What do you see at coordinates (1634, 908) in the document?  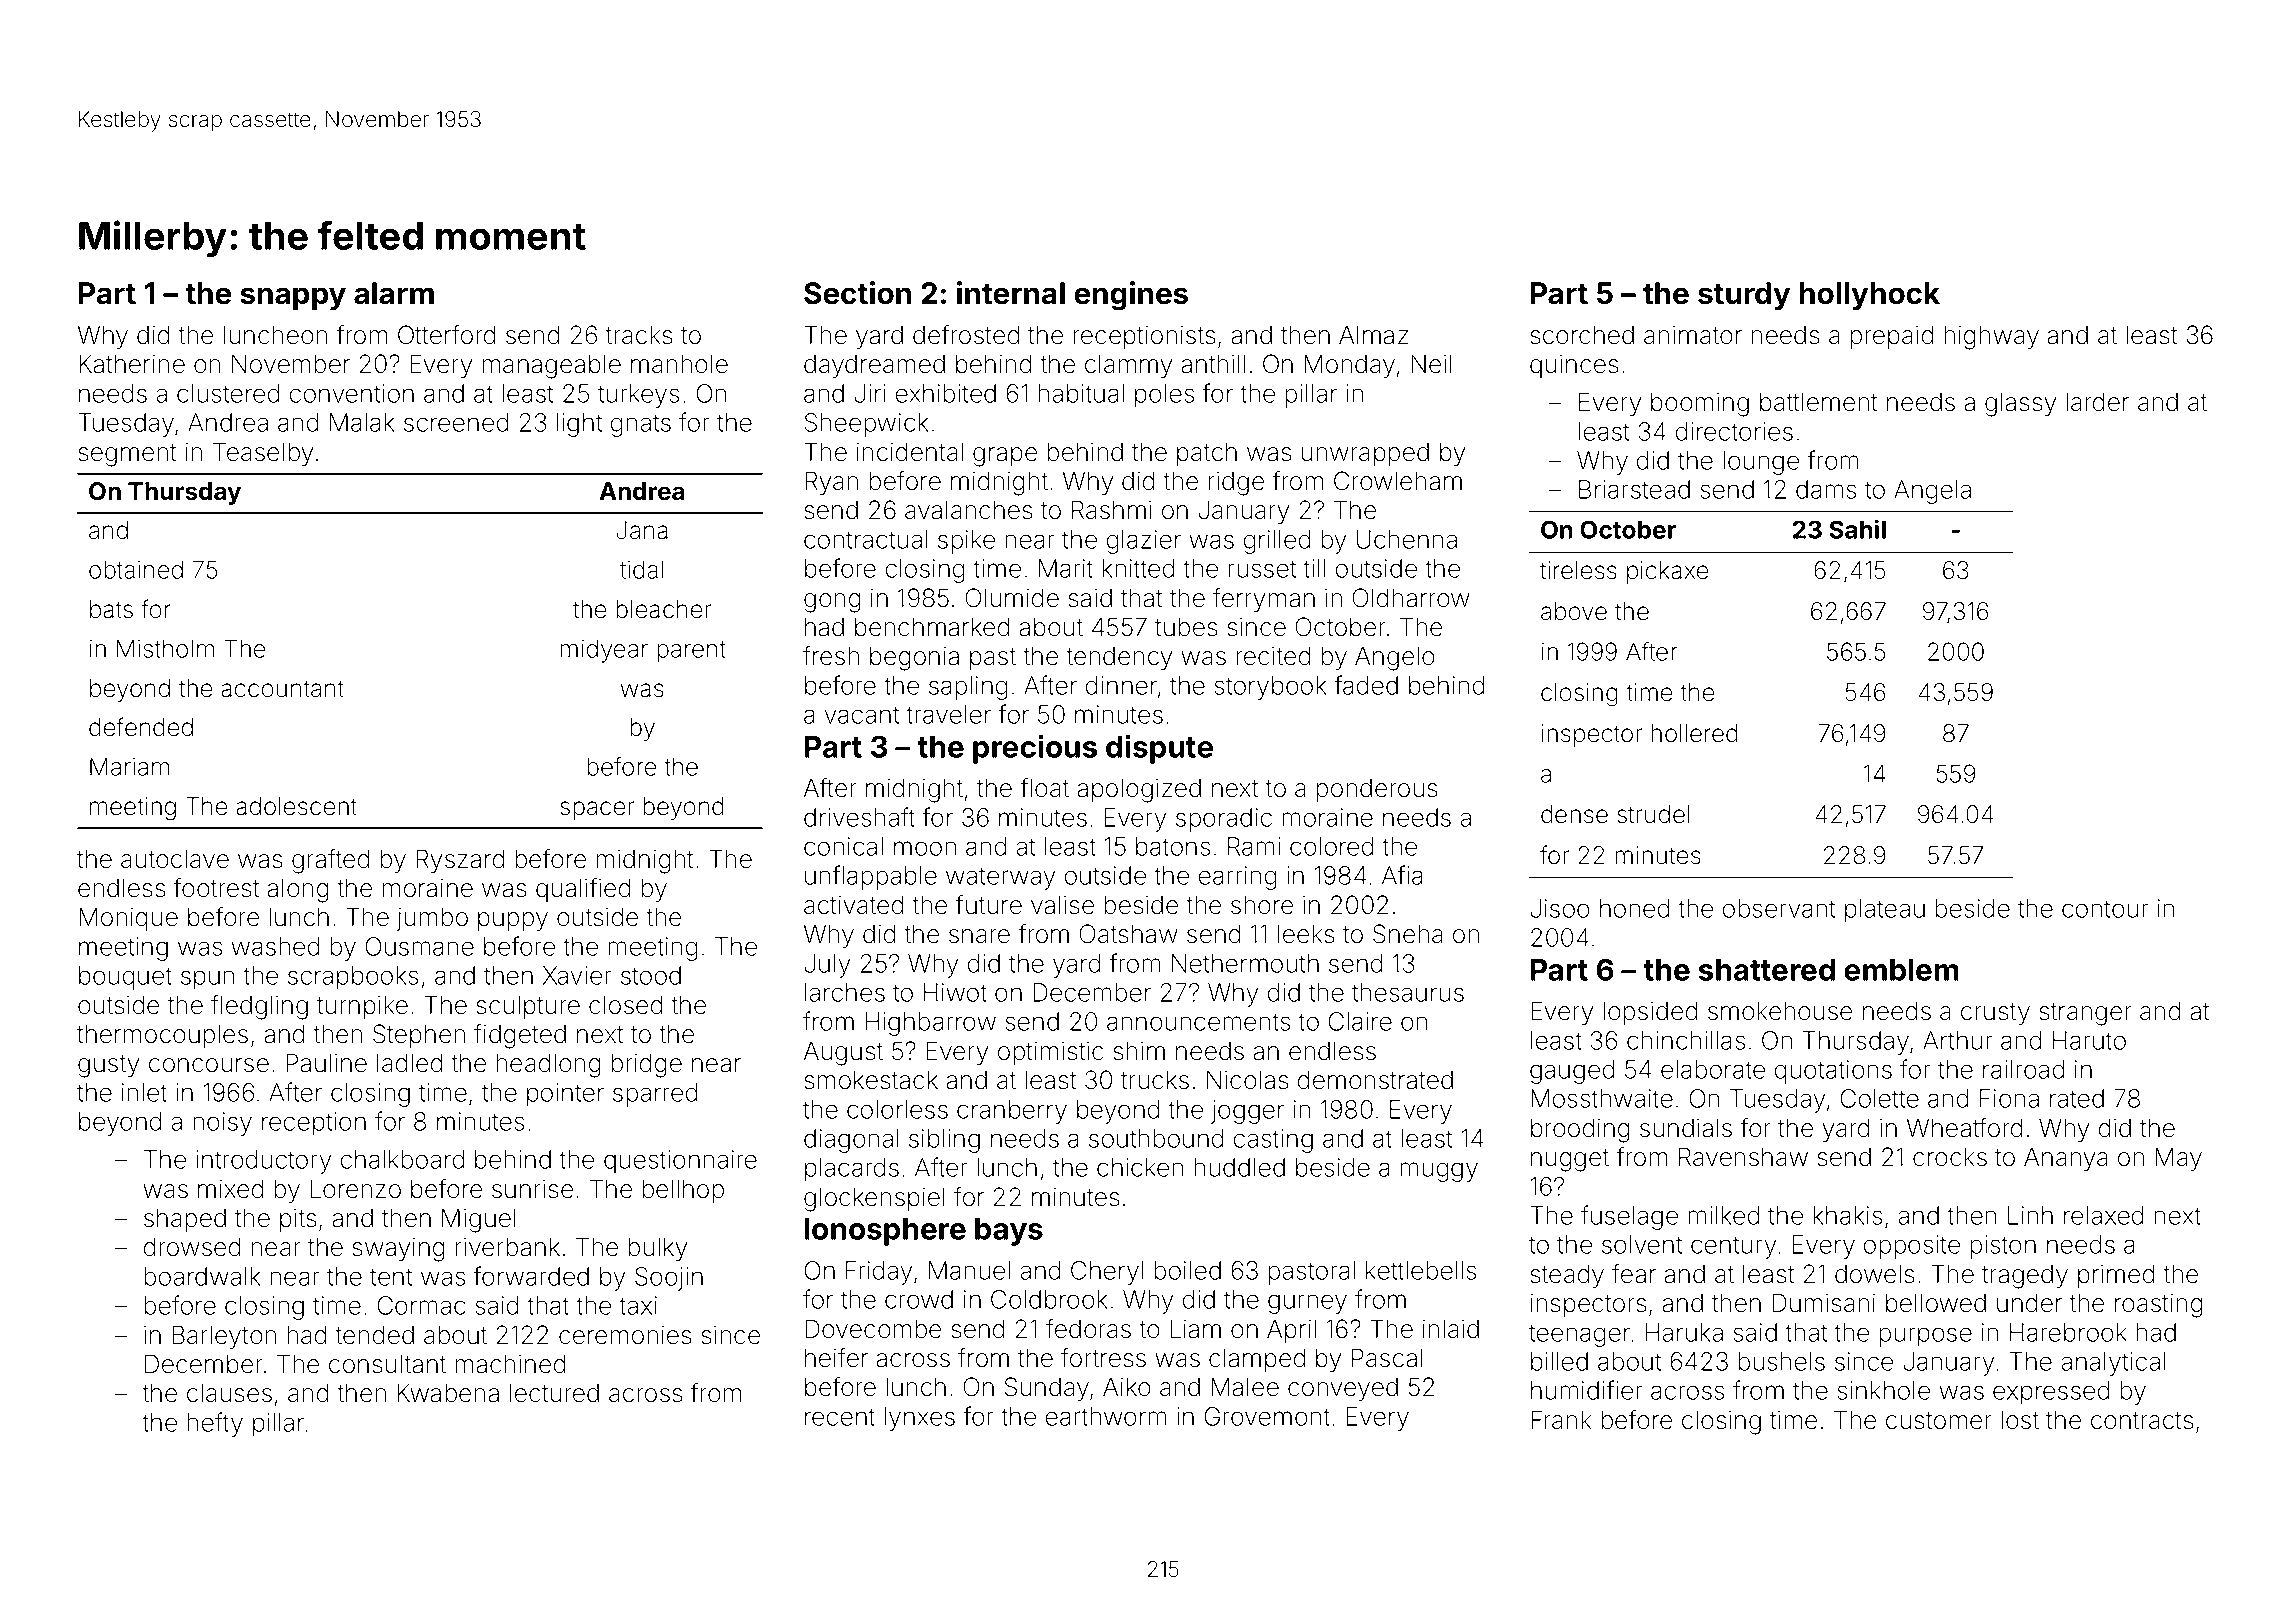 I see `honed` at bounding box center [1634, 908].
